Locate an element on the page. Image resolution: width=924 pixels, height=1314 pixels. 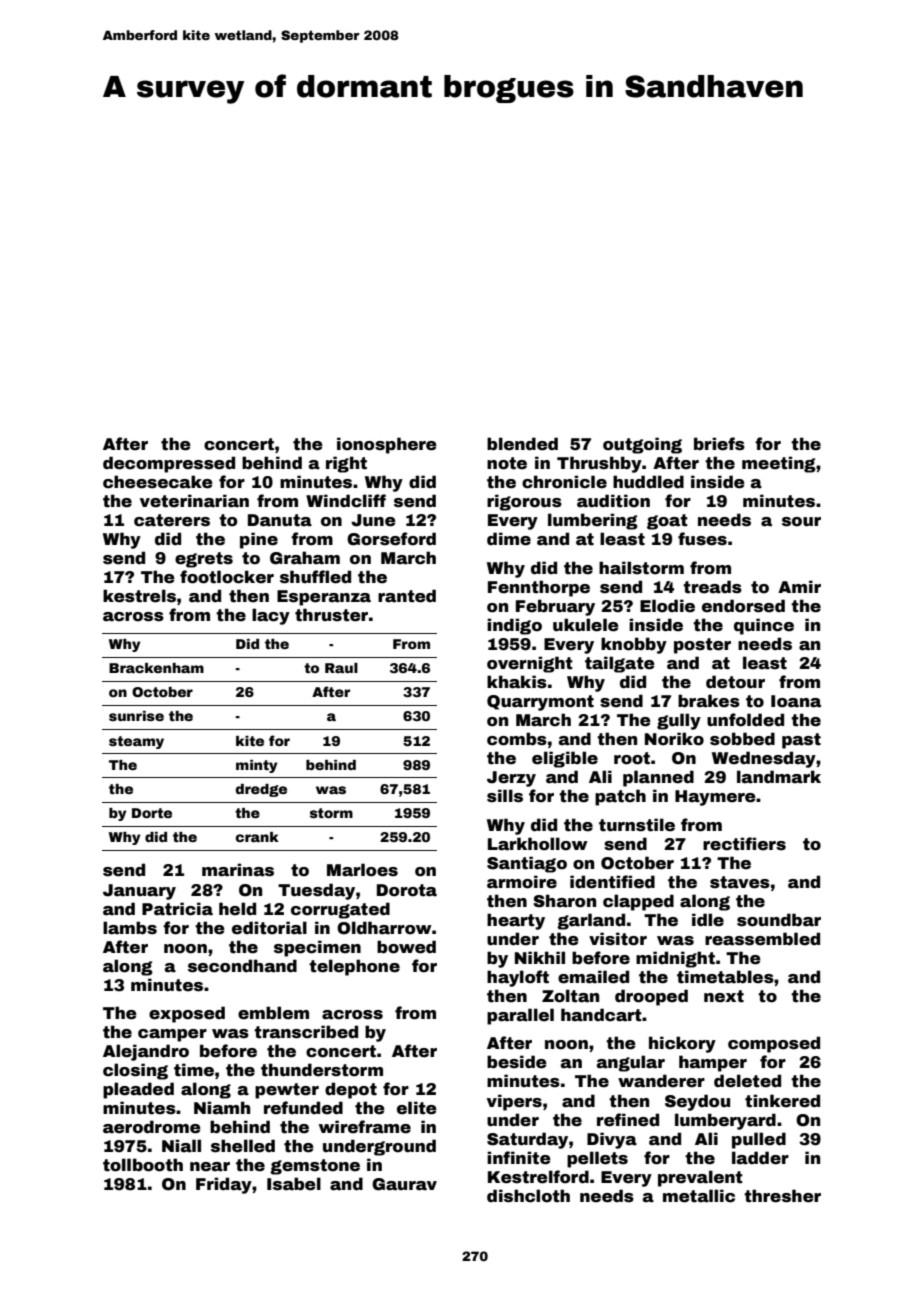
decompressed is located at coordinates (169, 464).
